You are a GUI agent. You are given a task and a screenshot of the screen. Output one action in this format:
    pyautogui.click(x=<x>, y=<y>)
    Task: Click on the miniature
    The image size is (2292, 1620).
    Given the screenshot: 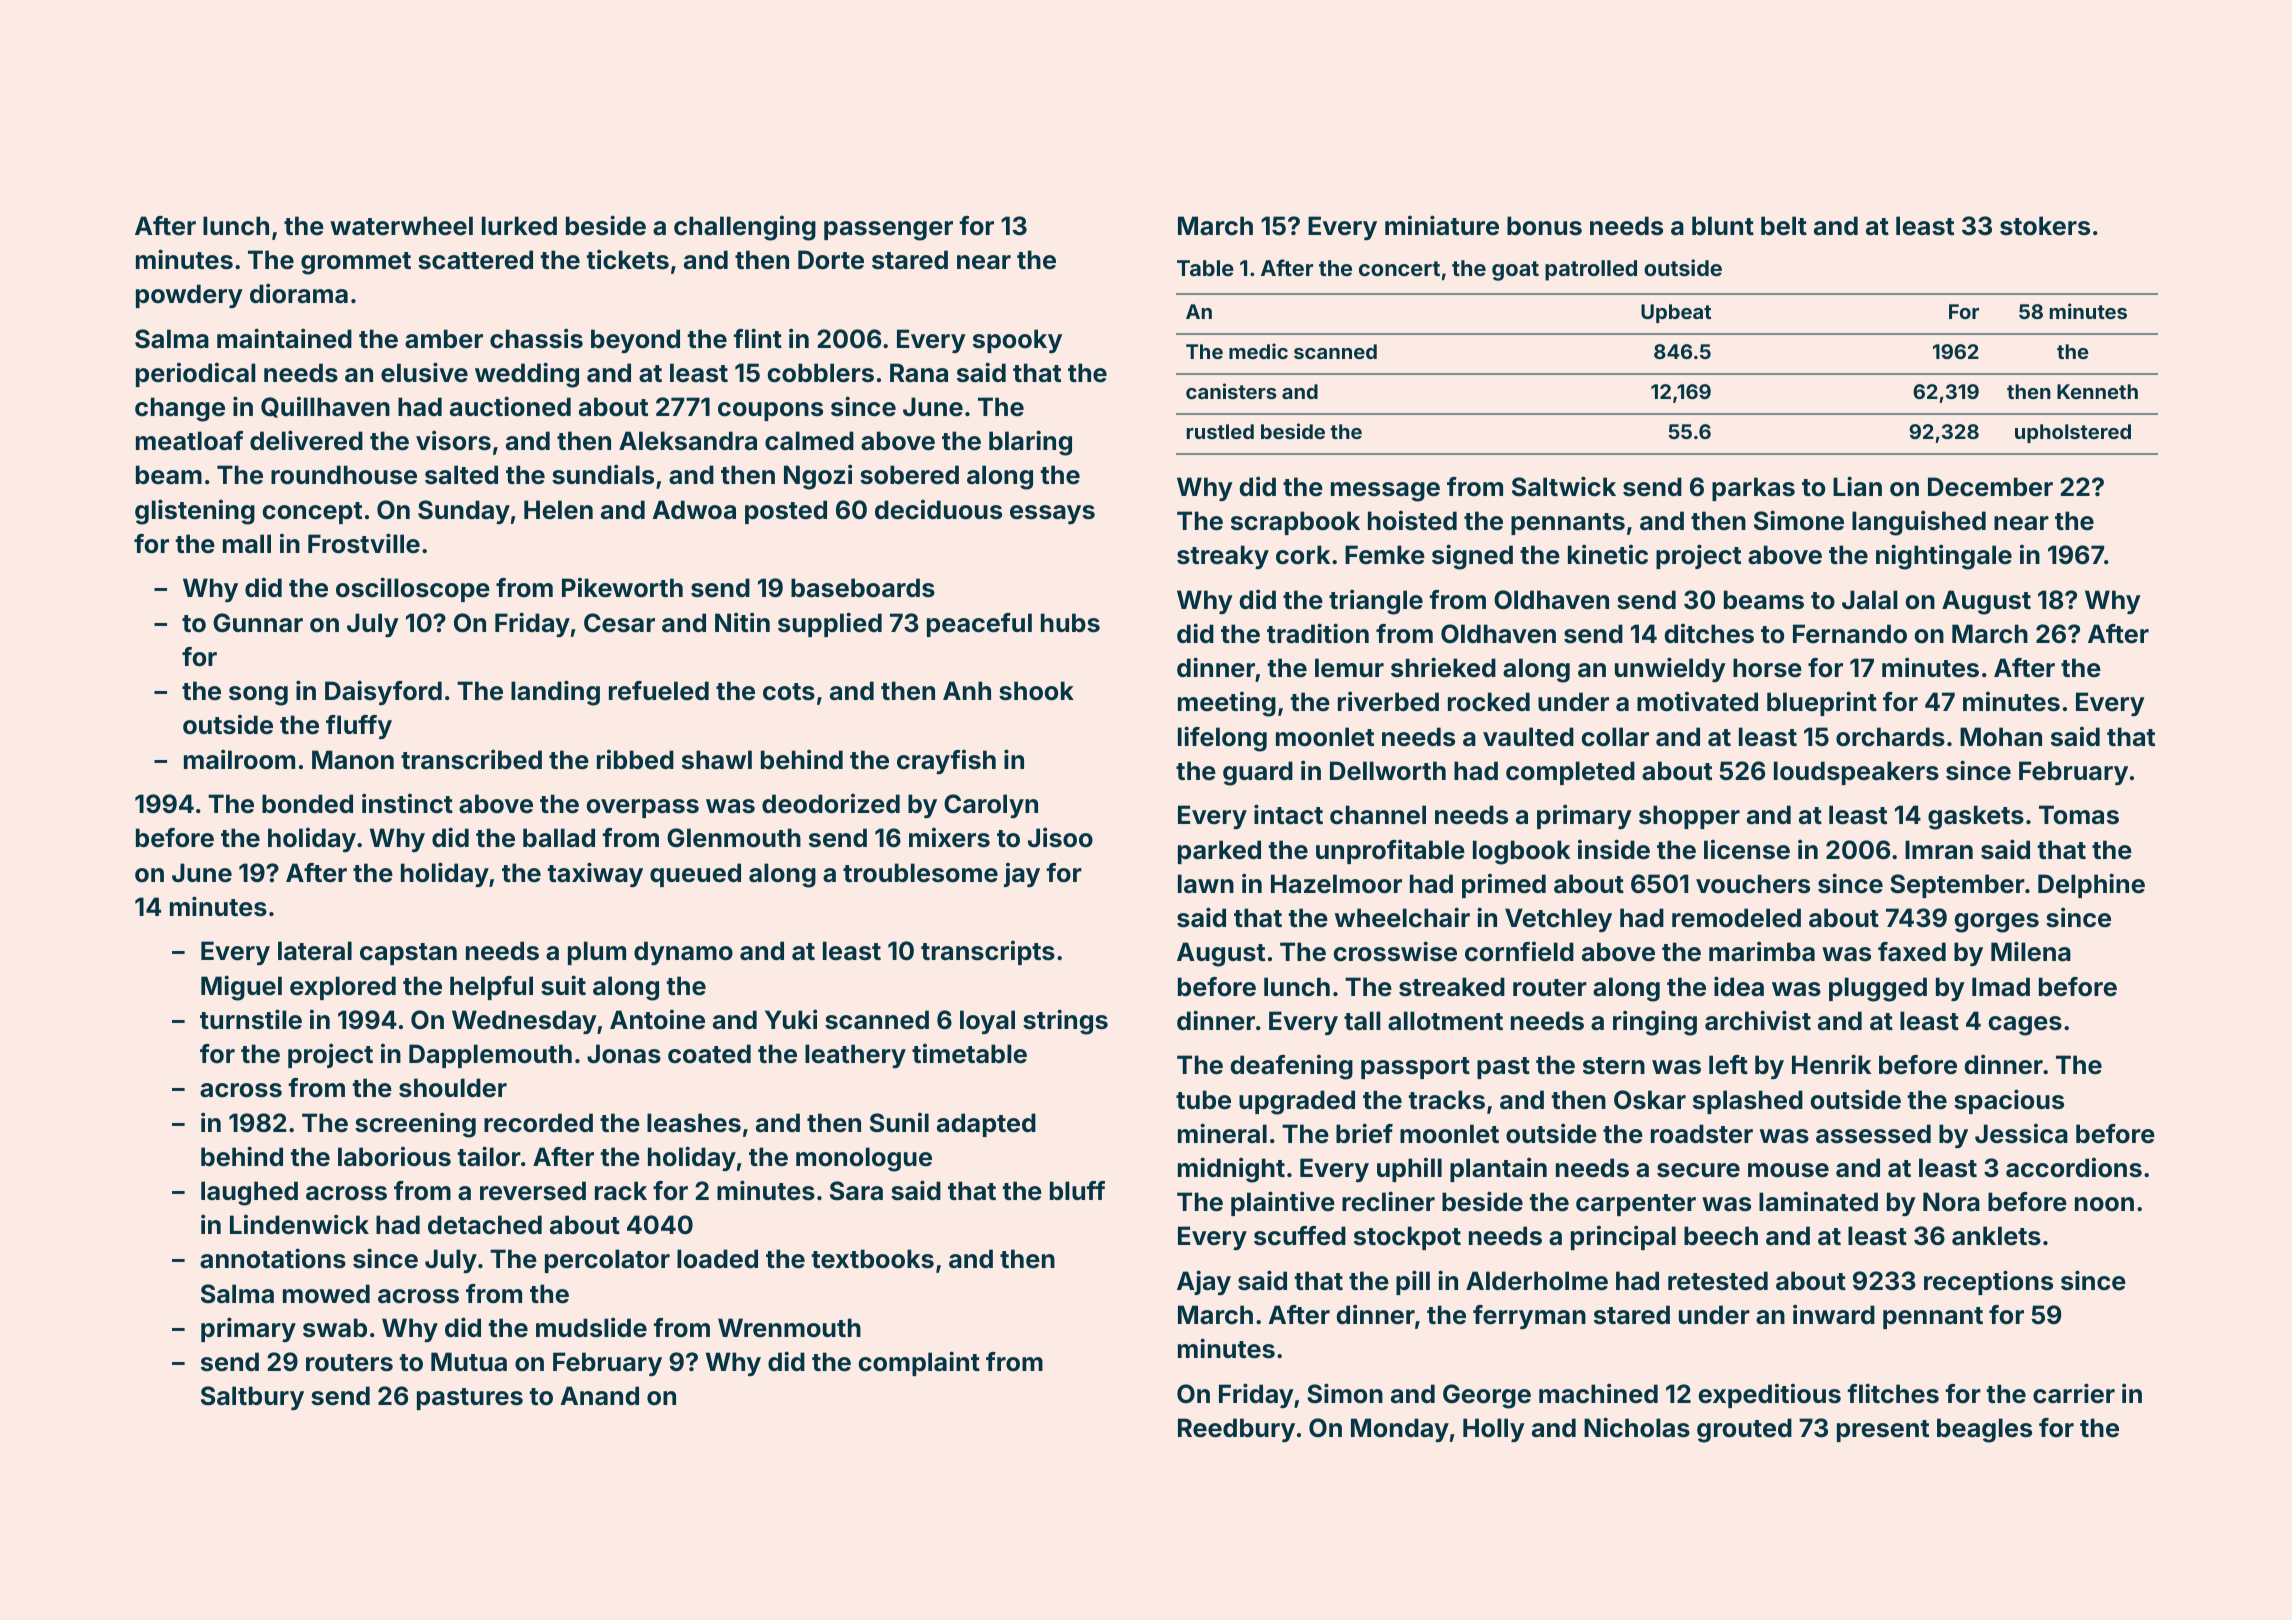 What is the action you would take?
    pyautogui.click(x=1442, y=225)
